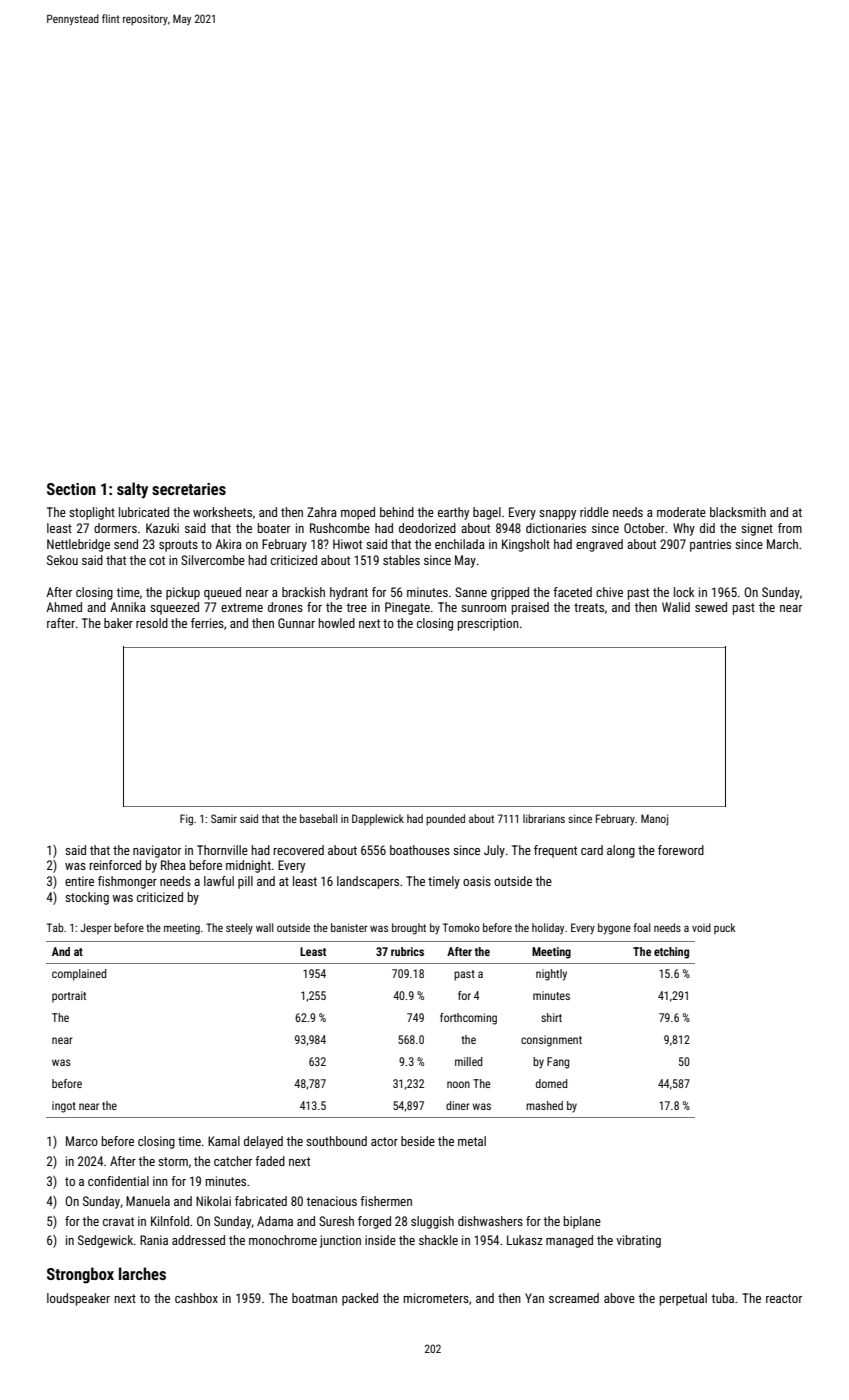 Image resolution: width=849 pixels, height=1400 pixels. I want to click on earthy, so click(453, 513).
